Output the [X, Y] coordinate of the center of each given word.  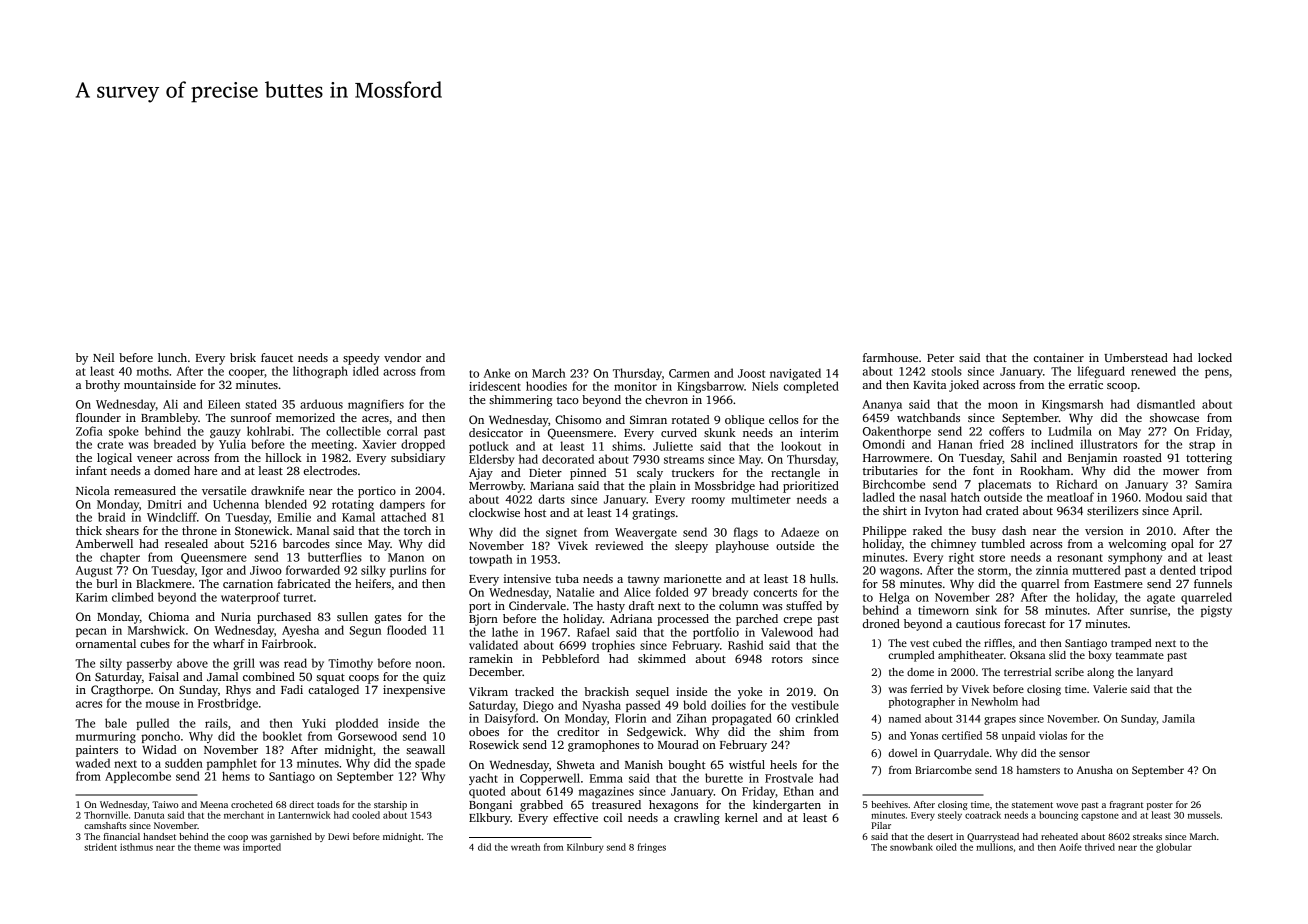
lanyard [1155, 673]
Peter [940, 358]
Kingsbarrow [710, 387]
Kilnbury [585, 848]
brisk [243, 357]
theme [207, 847]
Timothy [350, 664]
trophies [613, 646]
